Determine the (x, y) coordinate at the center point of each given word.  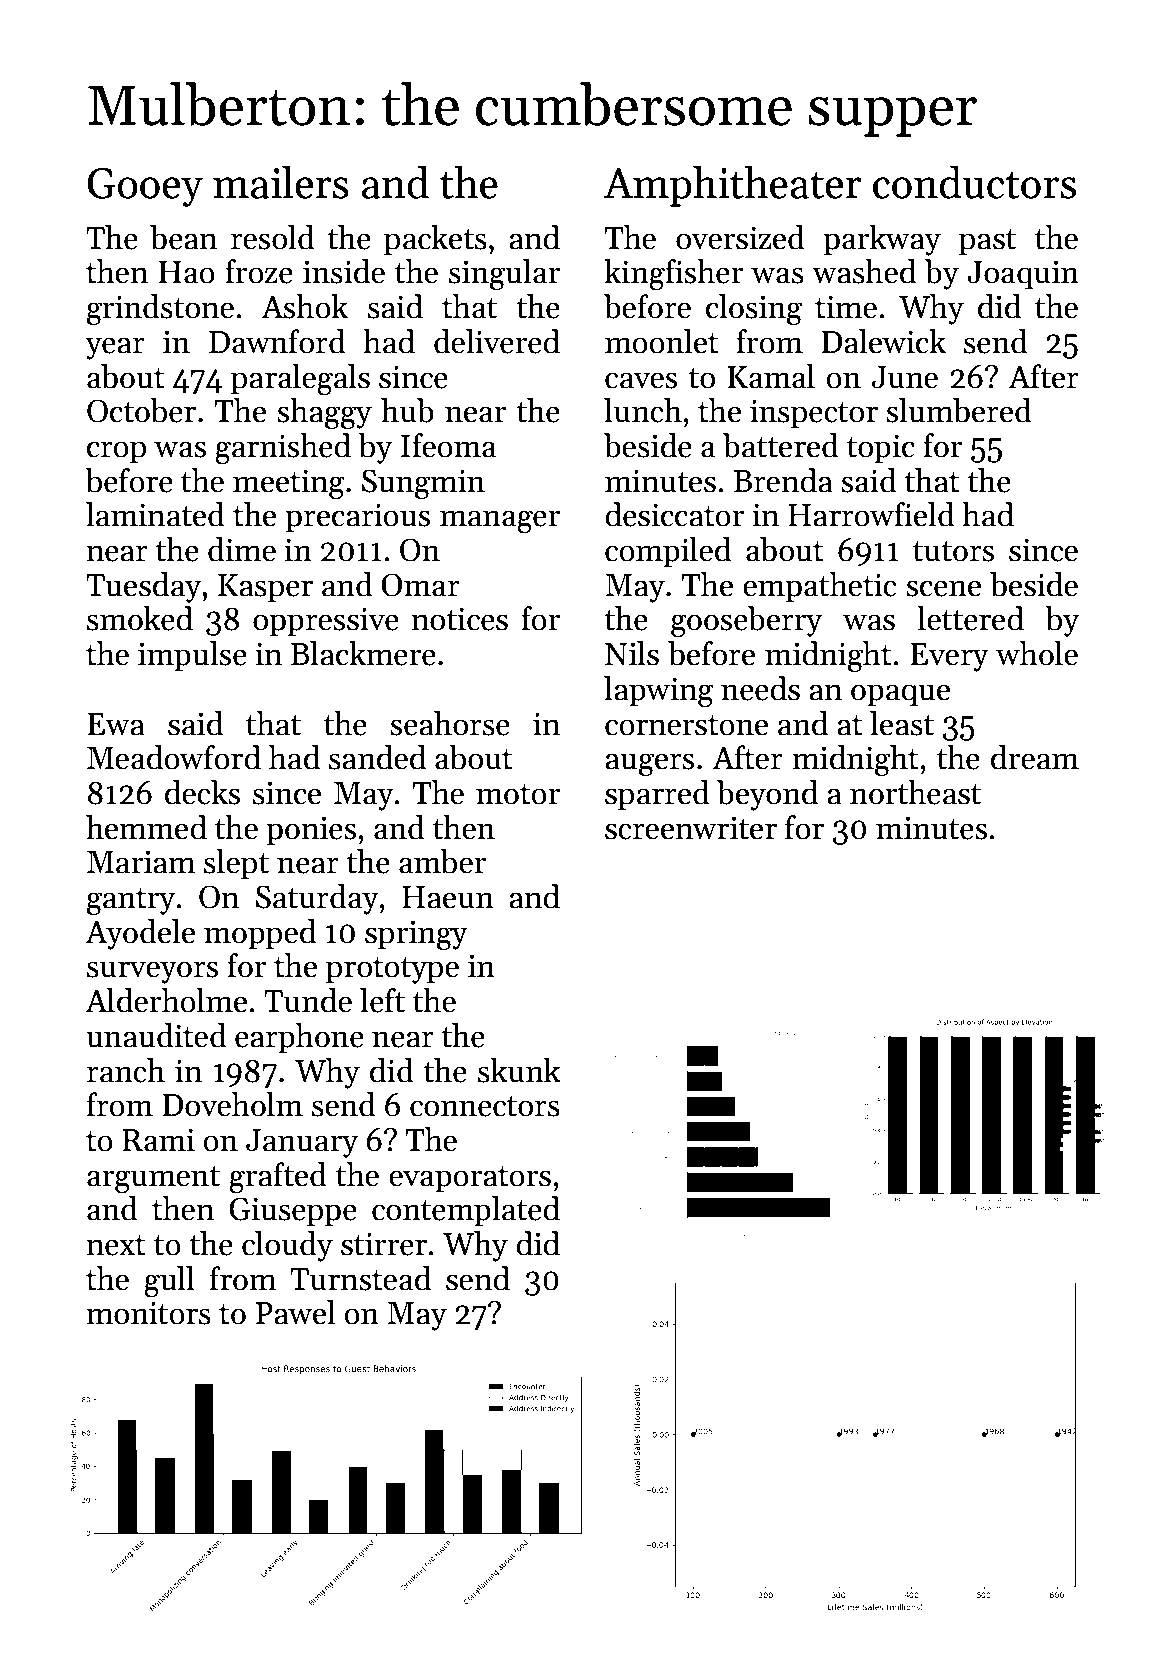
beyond (767, 795)
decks (202, 792)
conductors (974, 182)
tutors (953, 551)
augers (649, 765)
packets (435, 240)
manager (500, 522)
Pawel (295, 1312)
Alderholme (166, 1000)
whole (1037, 653)
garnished (283, 449)
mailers (281, 182)
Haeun (448, 897)
